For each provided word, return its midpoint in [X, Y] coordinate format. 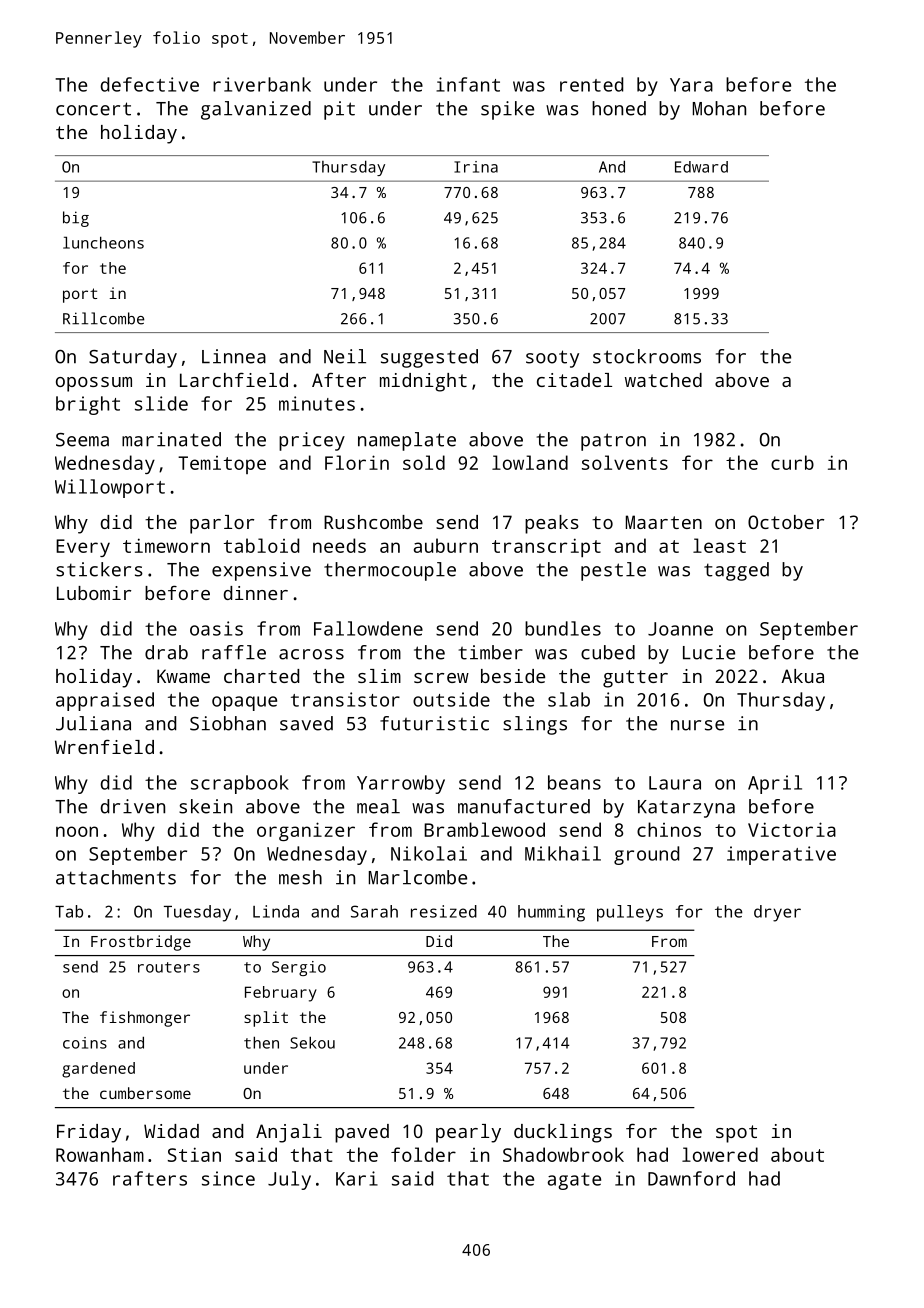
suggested [429, 358]
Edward [701, 167]
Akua [802, 676]
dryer [777, 913]
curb [792, 462]
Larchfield [234, 380]
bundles [563, 628]
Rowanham [100, 1154]
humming [551, 913]
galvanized [256, 110]
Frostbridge [141, 943]
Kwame [183, 676]
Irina [476, 167]
